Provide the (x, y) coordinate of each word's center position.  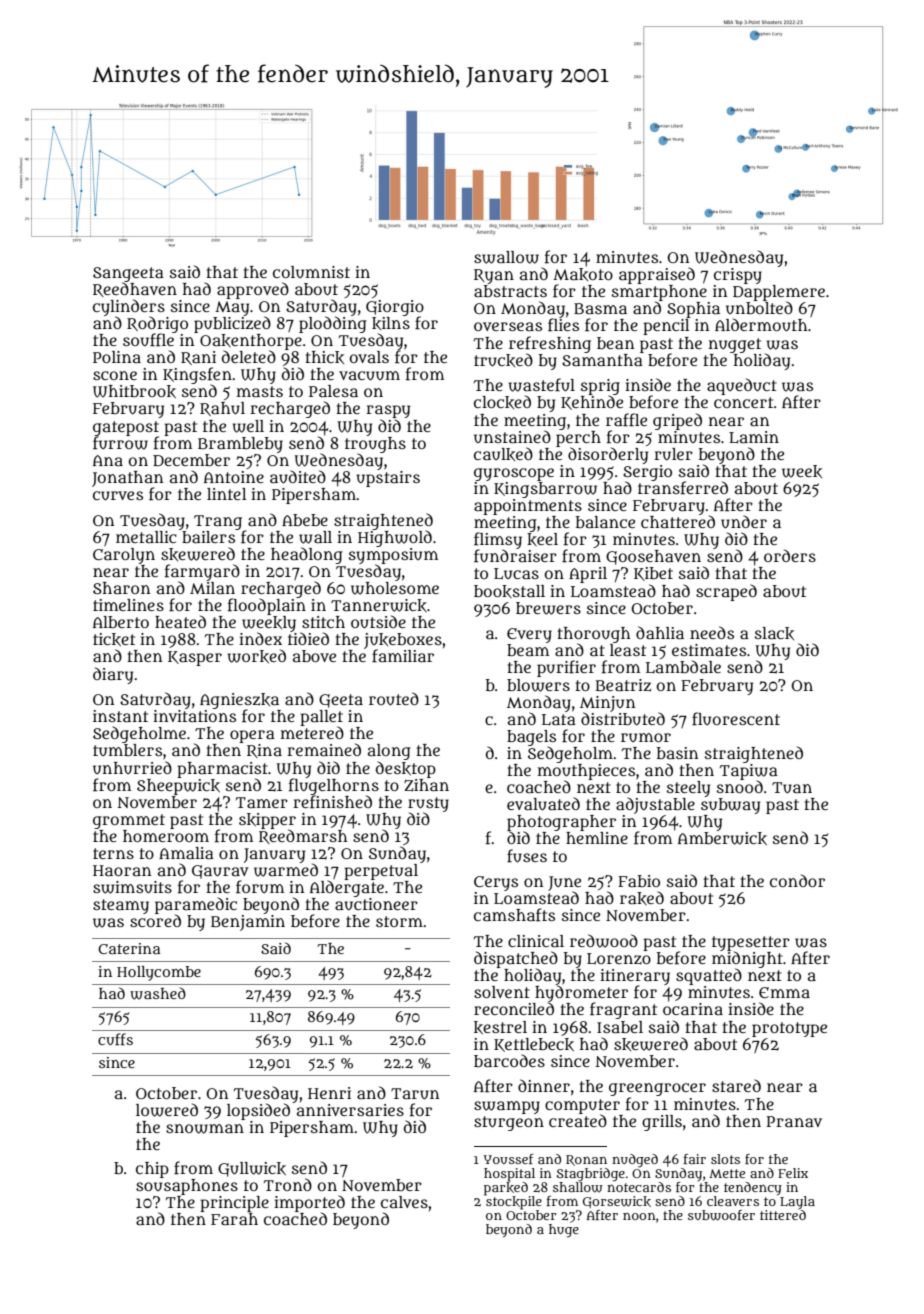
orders (790, 555)
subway (730, 806)
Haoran (122, 870)
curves (118, 496)
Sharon (121, 588)
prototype (789, 1029)
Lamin (754, 437)
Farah (234, 1219)
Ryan (494, 276)
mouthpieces (586, 772)
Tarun (415, 1094)
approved (253, 290)
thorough (594, 635)
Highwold (395, 538)
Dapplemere (779, 293)
